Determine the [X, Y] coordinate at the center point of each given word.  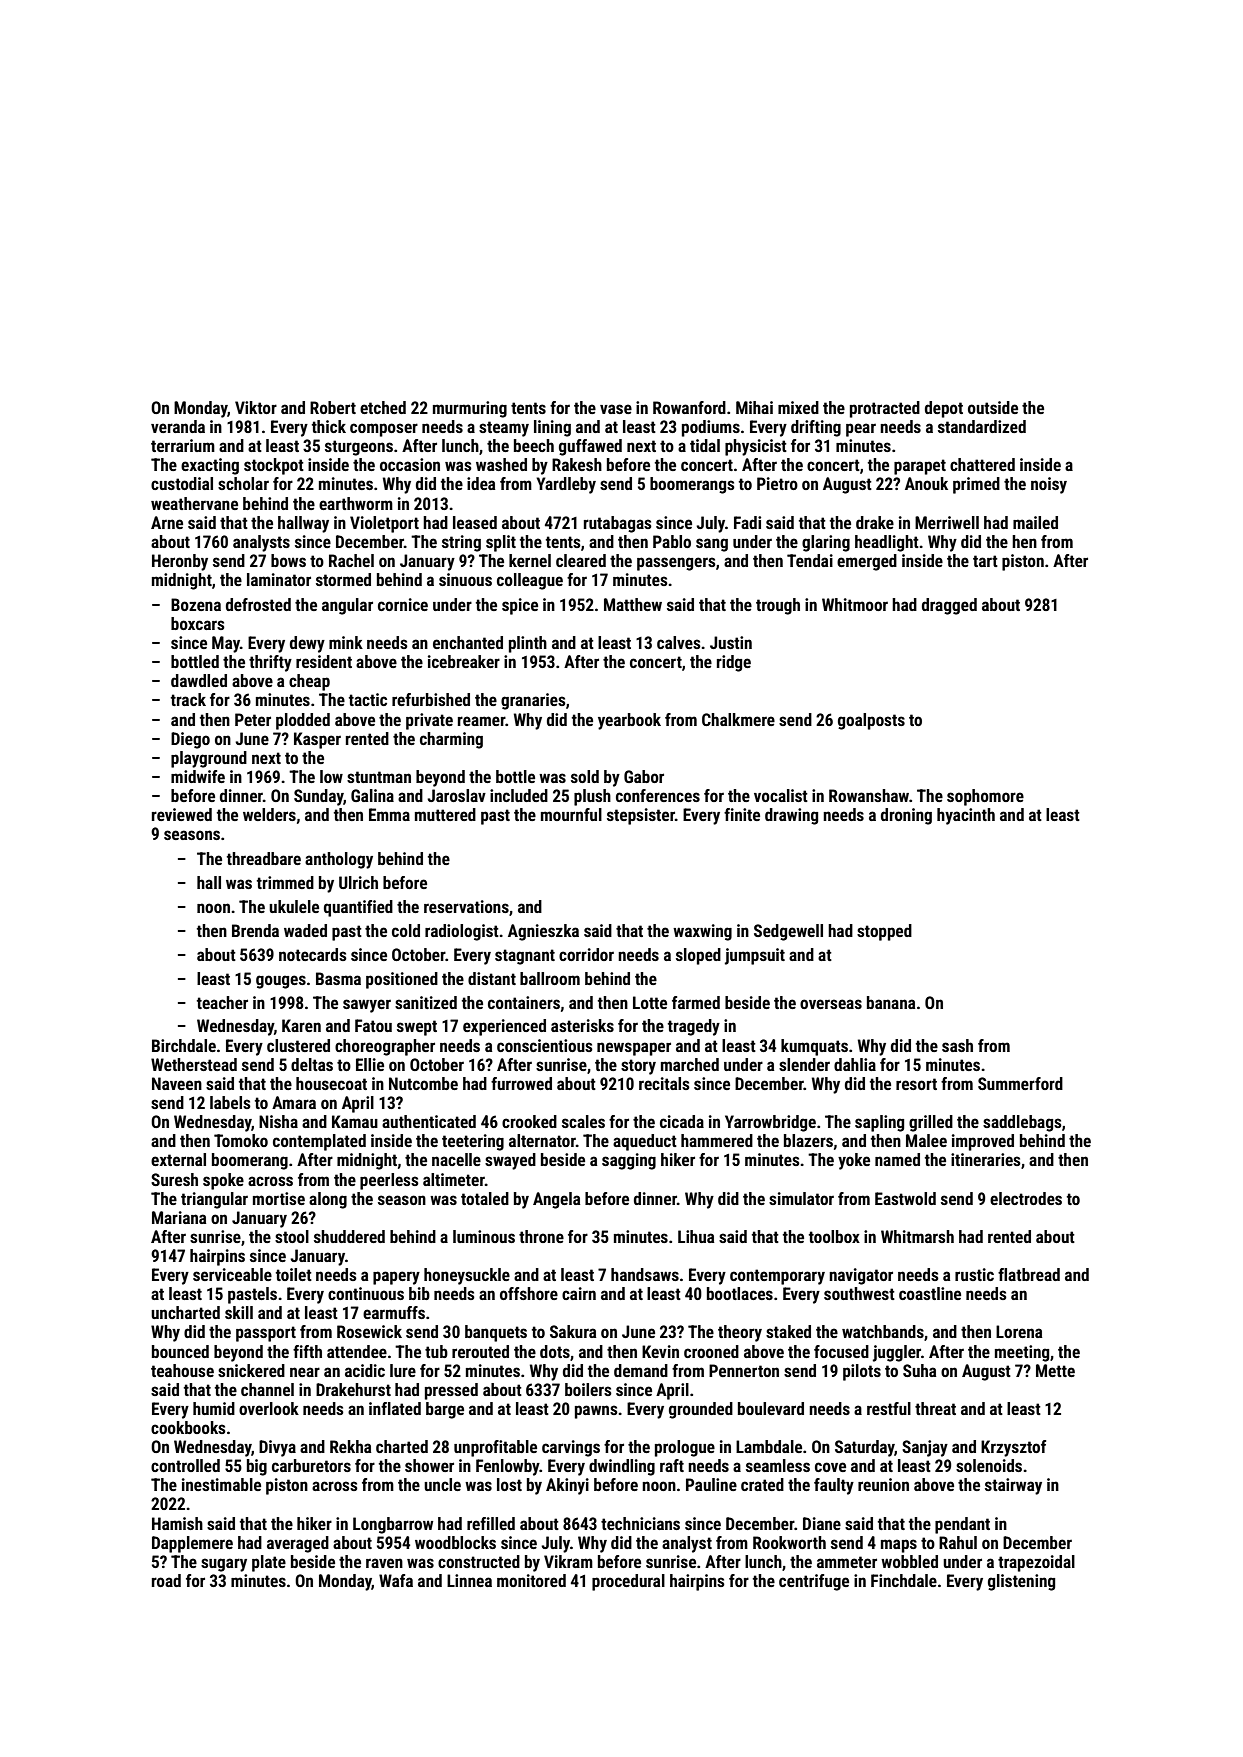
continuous [366, 1293]
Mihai [754, 407]
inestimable [221, 1484]
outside [993, 407]
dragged [949, 606]
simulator [801, 1198]
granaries [533, 701]
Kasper [317, 740]
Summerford [1020, 1083]
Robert [333, 407]
